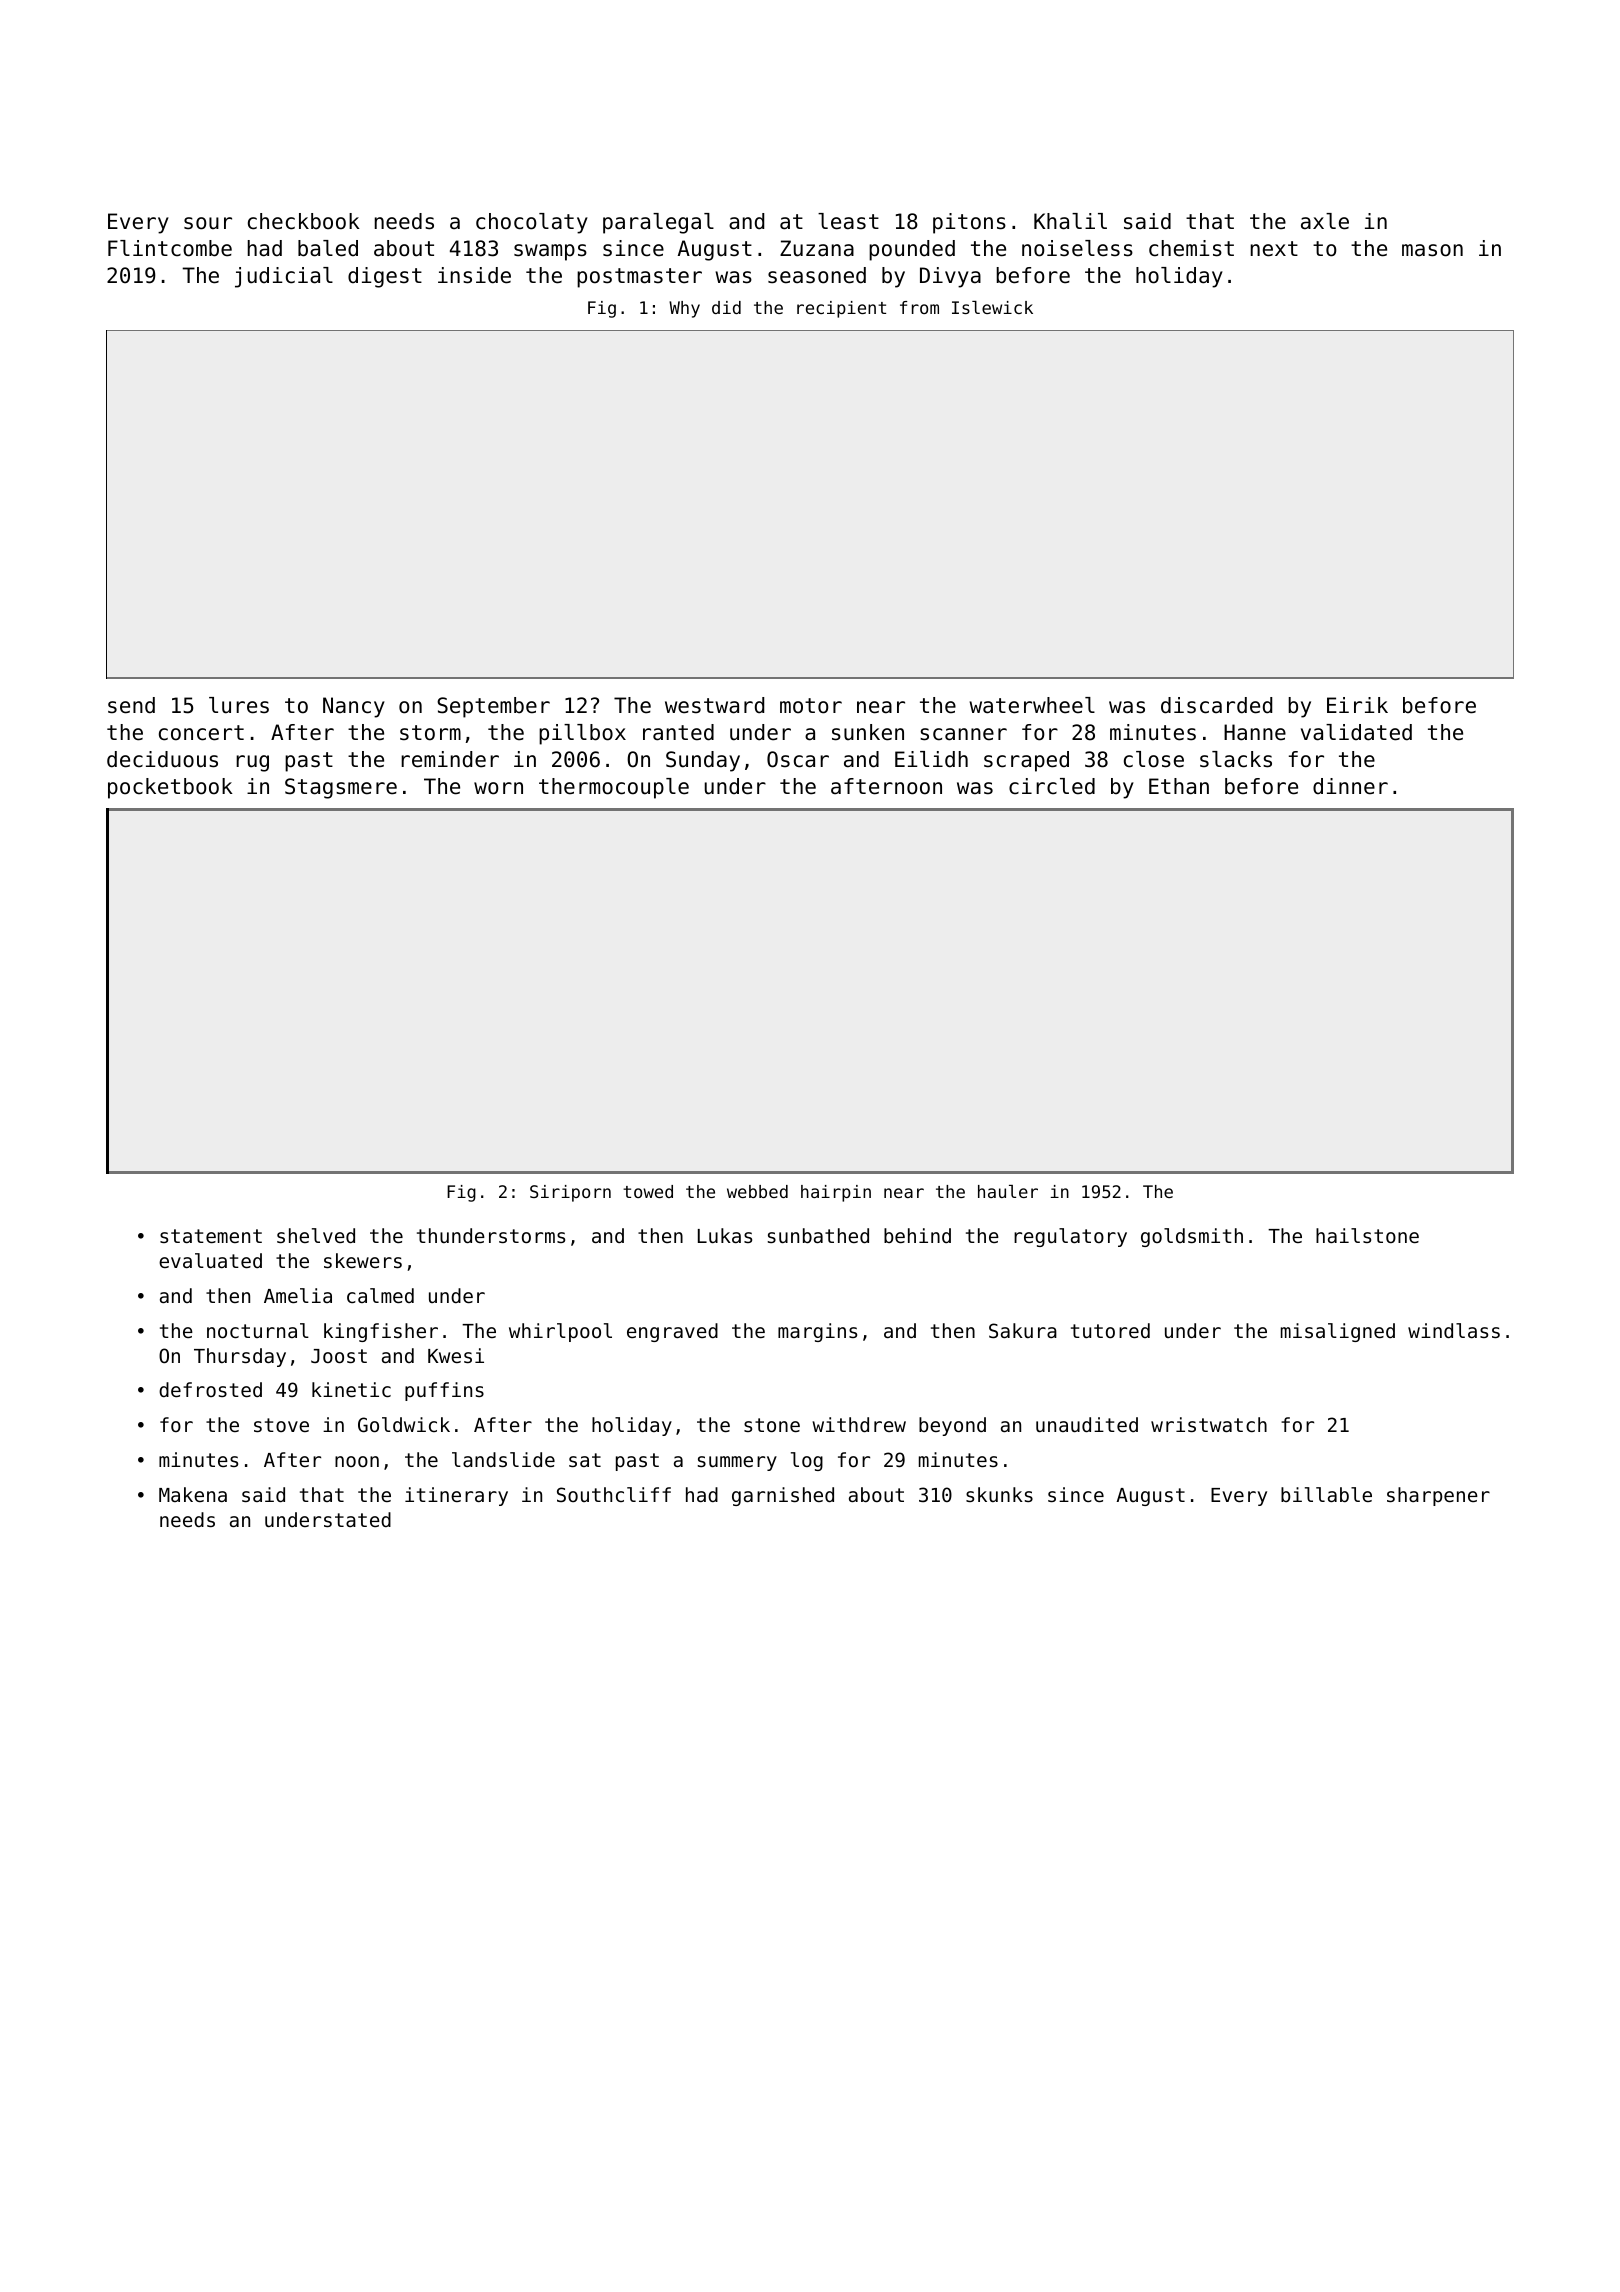 This screenshot has height=2292, width=1620. Describe the element at coordinates (811, 706) in the screenshot. I see `motor` at that location.
